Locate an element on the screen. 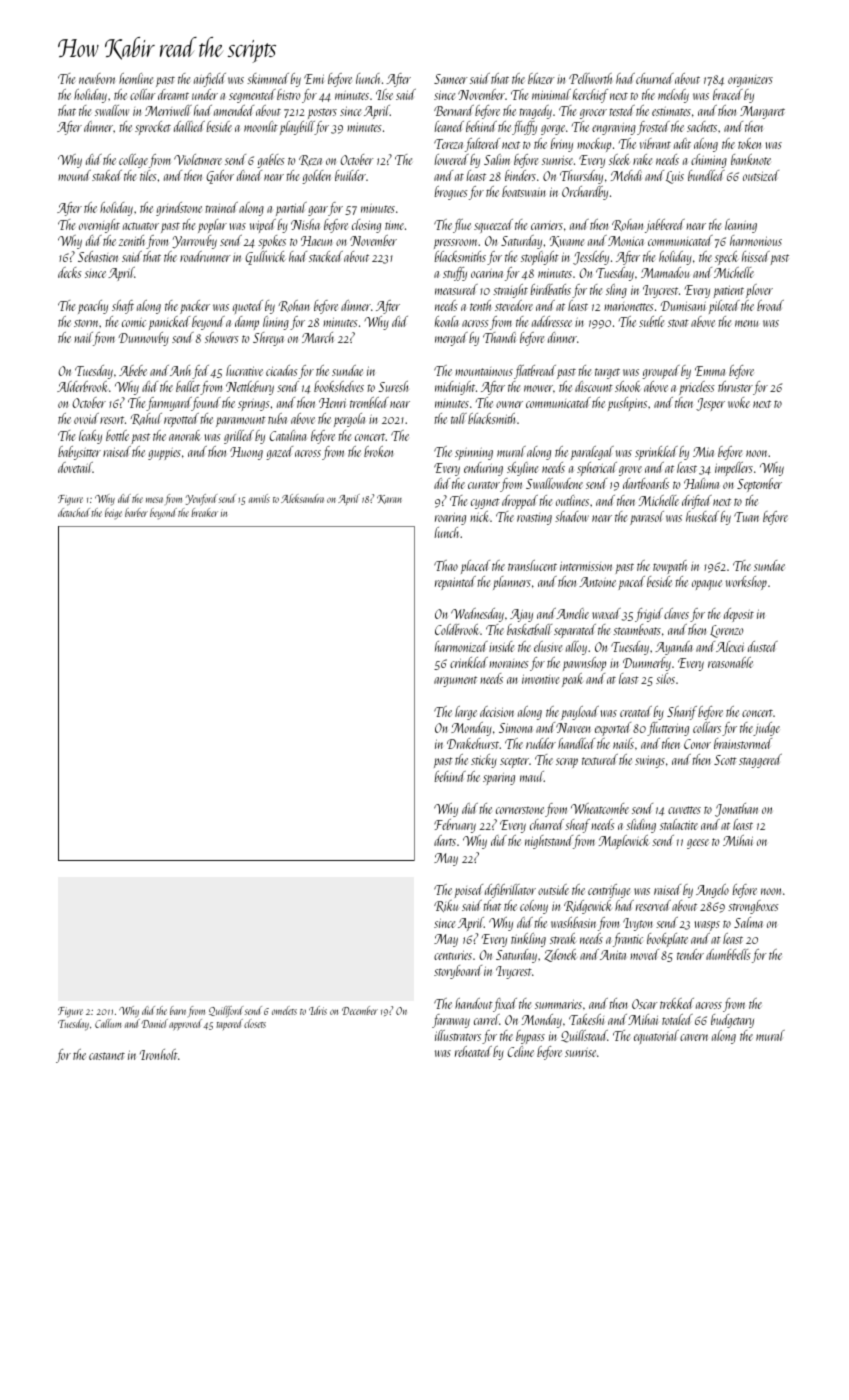  defibrillator is located at coordinates (510, 891).
